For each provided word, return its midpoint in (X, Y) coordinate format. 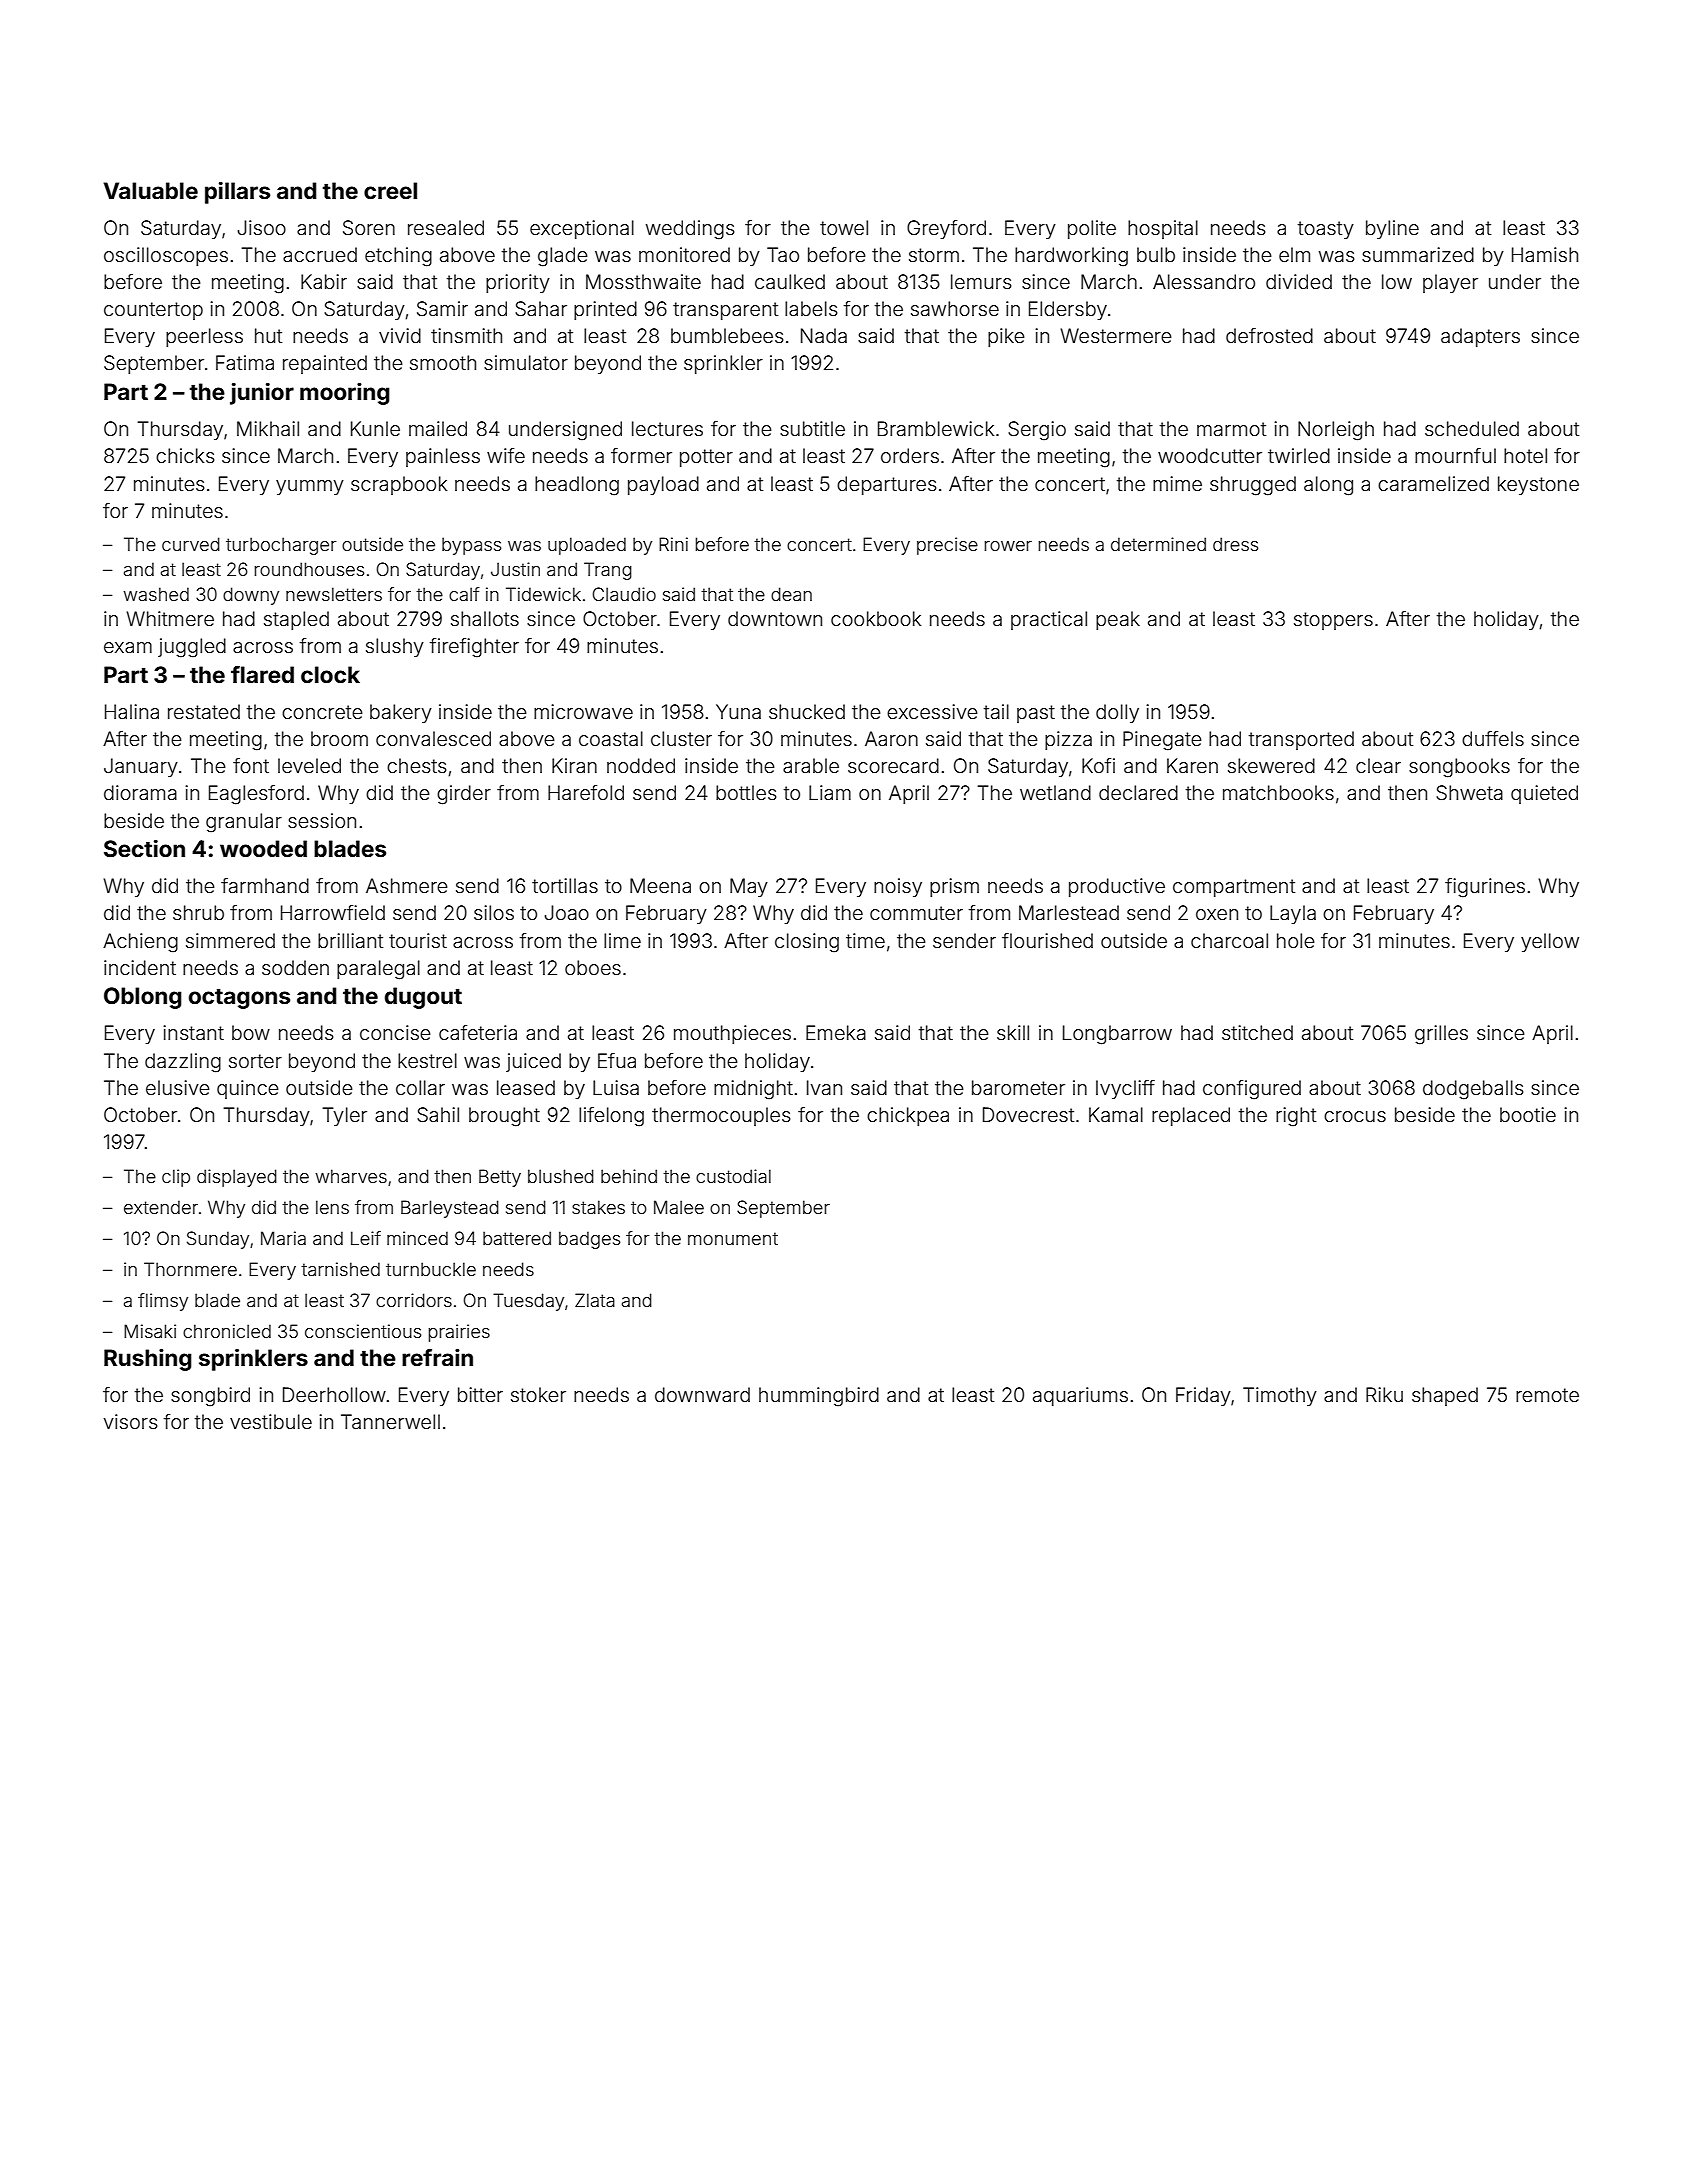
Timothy (1280, 1396)
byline (1392, 229)
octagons (239, 998)
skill (1013, 1032)
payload (663, 485)
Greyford (946, 229)
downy (251, 596)
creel (390, 190)
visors (131, 1421)
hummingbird (819, 1397)
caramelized (1433, 483)
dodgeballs (1473, 1090)
